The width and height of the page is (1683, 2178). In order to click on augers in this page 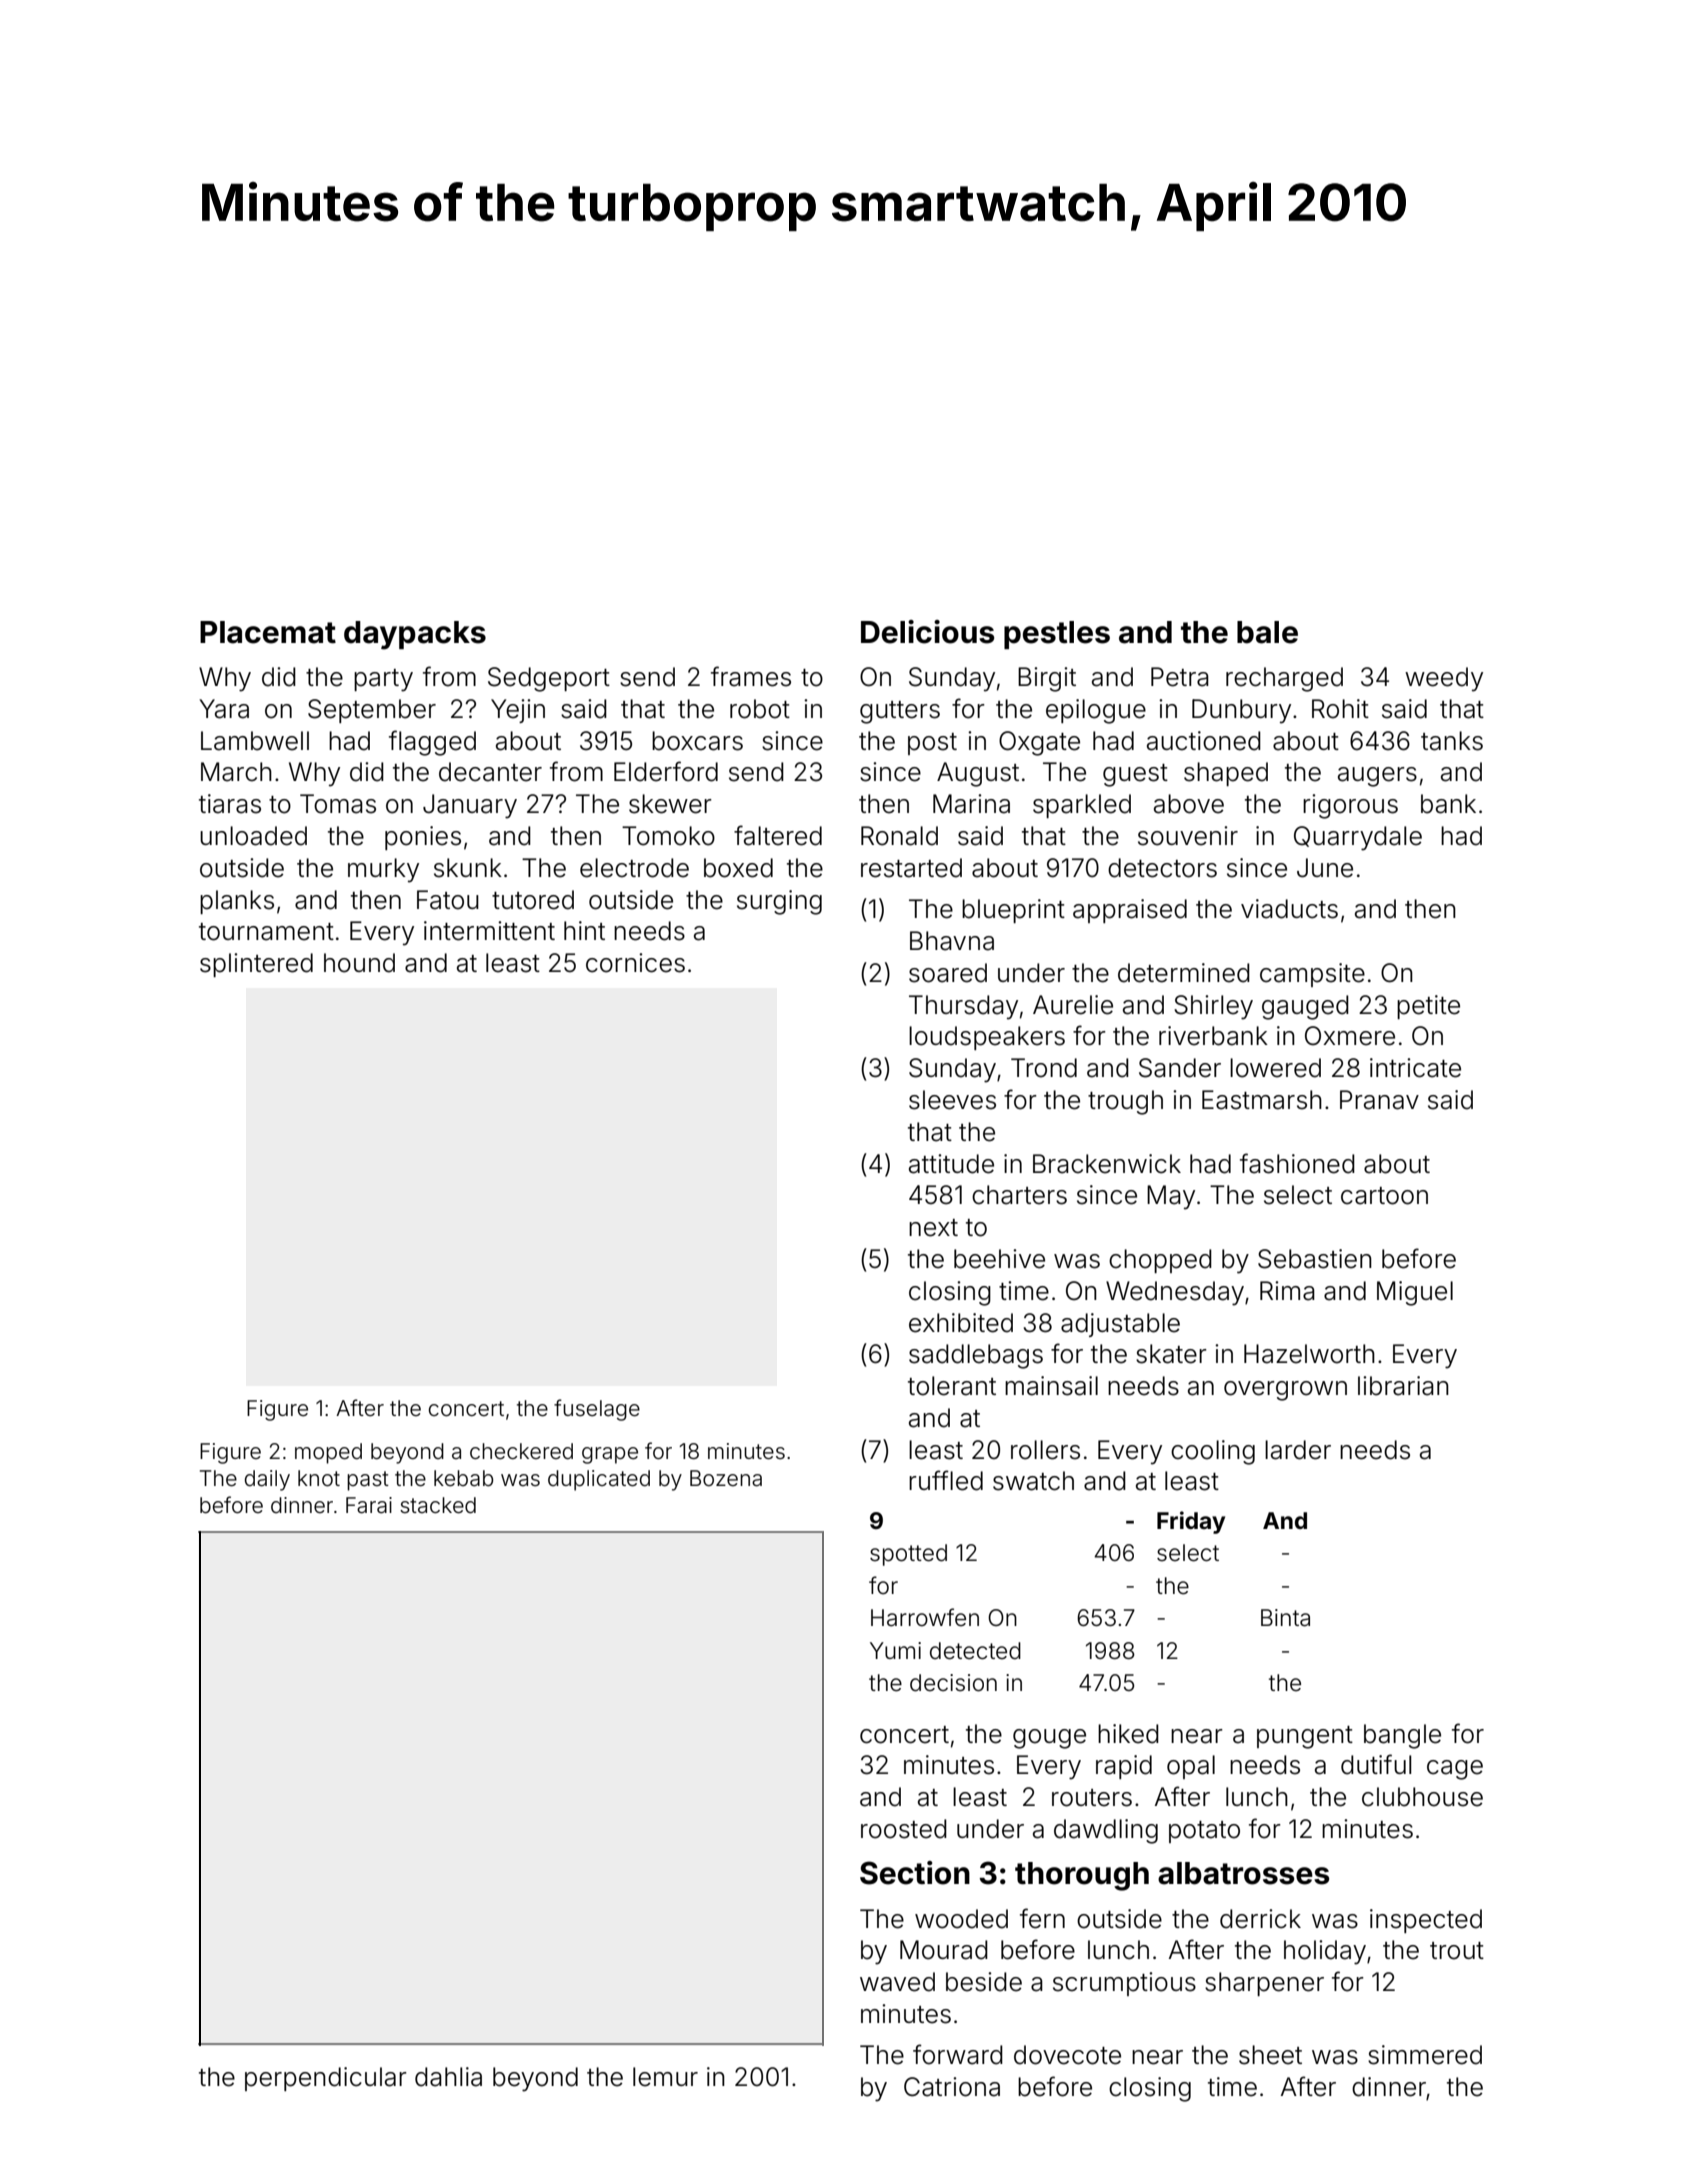, I will do `click(1377, 777)`.
